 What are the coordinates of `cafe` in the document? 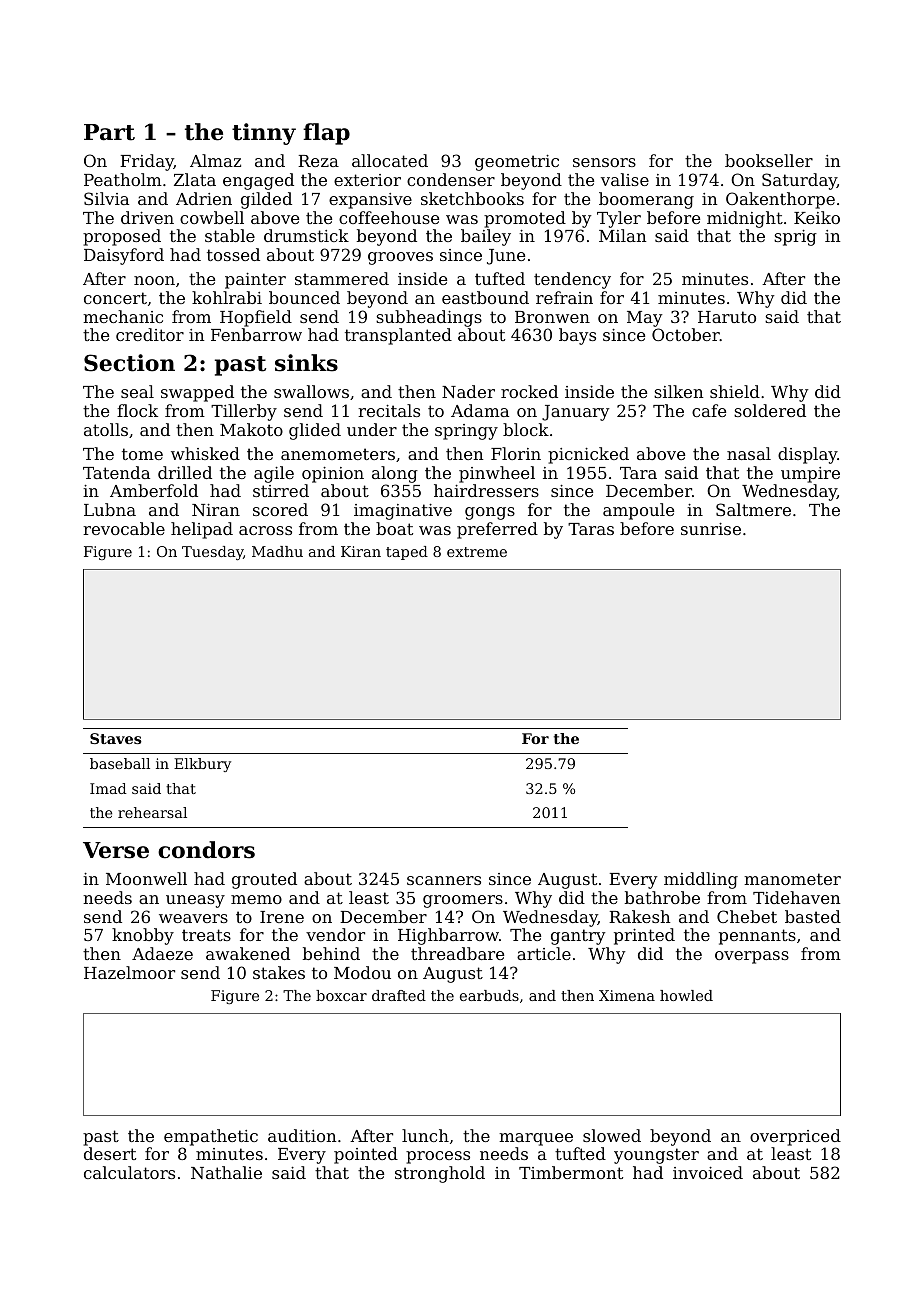 It's located at (709, 410).
